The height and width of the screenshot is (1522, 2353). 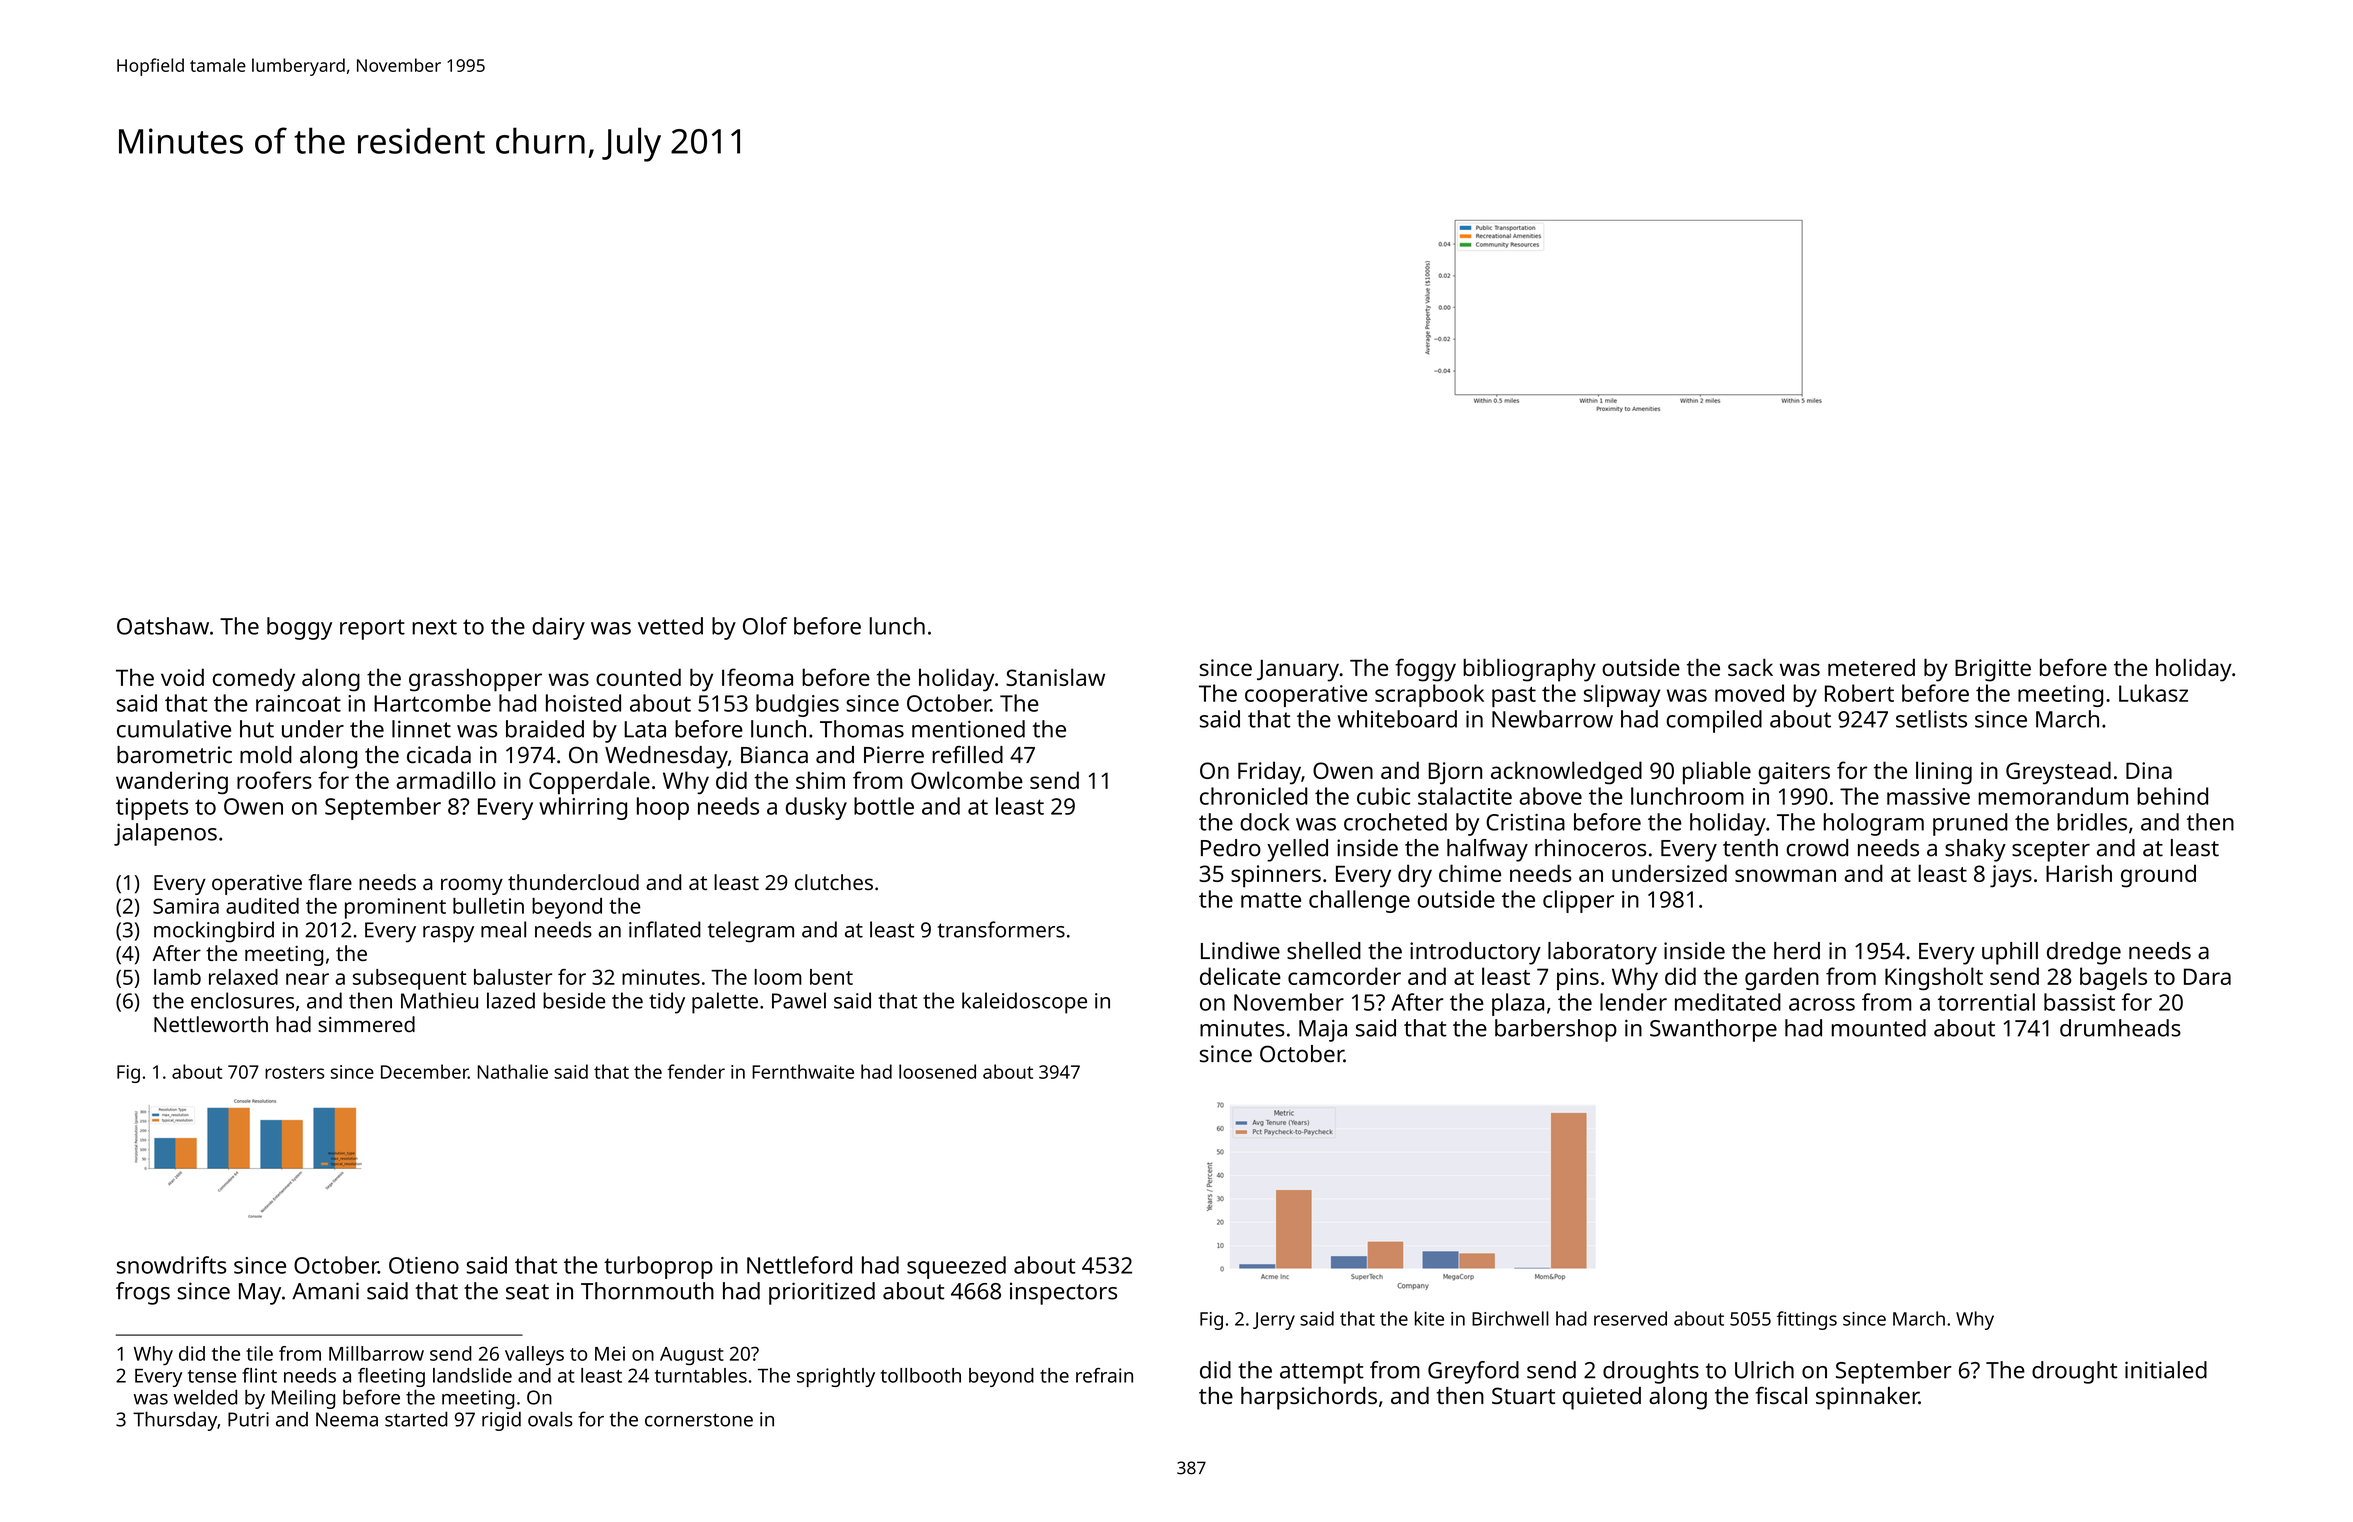 What do you see at coordinates (937, 1071) in the screenshot?
I see `loosened` at bounding box center [937, 1071].
